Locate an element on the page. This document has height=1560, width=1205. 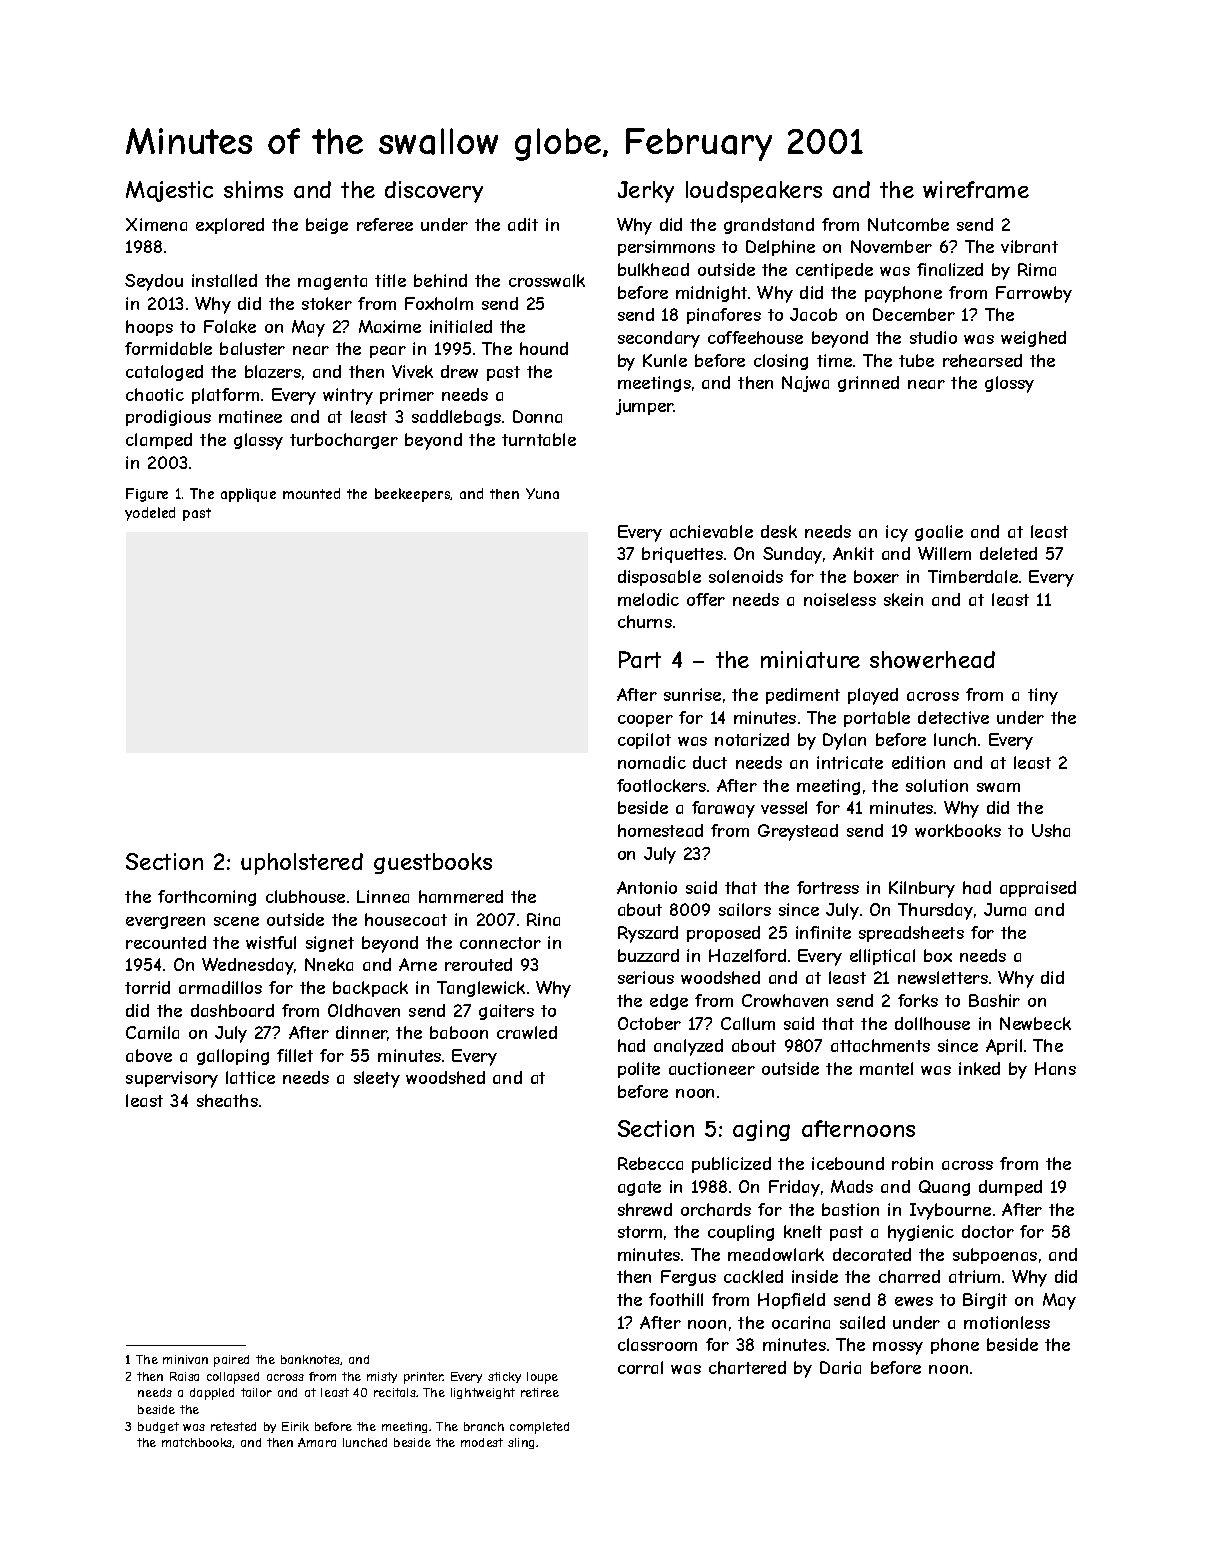
Majestic is located at coordinates (169, 191).
